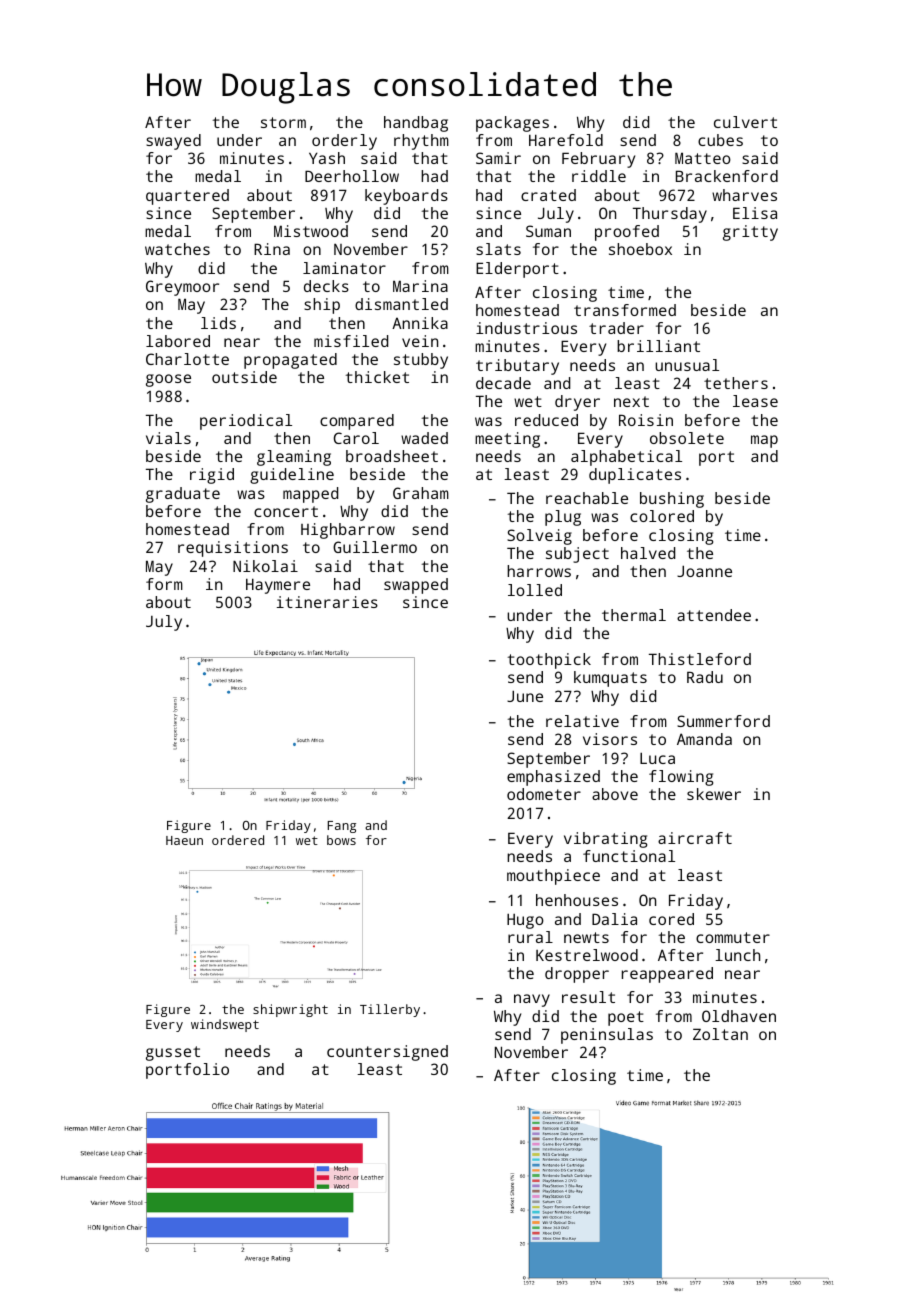 The height and width of the screenshot is (1314, 924). I want to click on windswept, so click(225, 1025).
